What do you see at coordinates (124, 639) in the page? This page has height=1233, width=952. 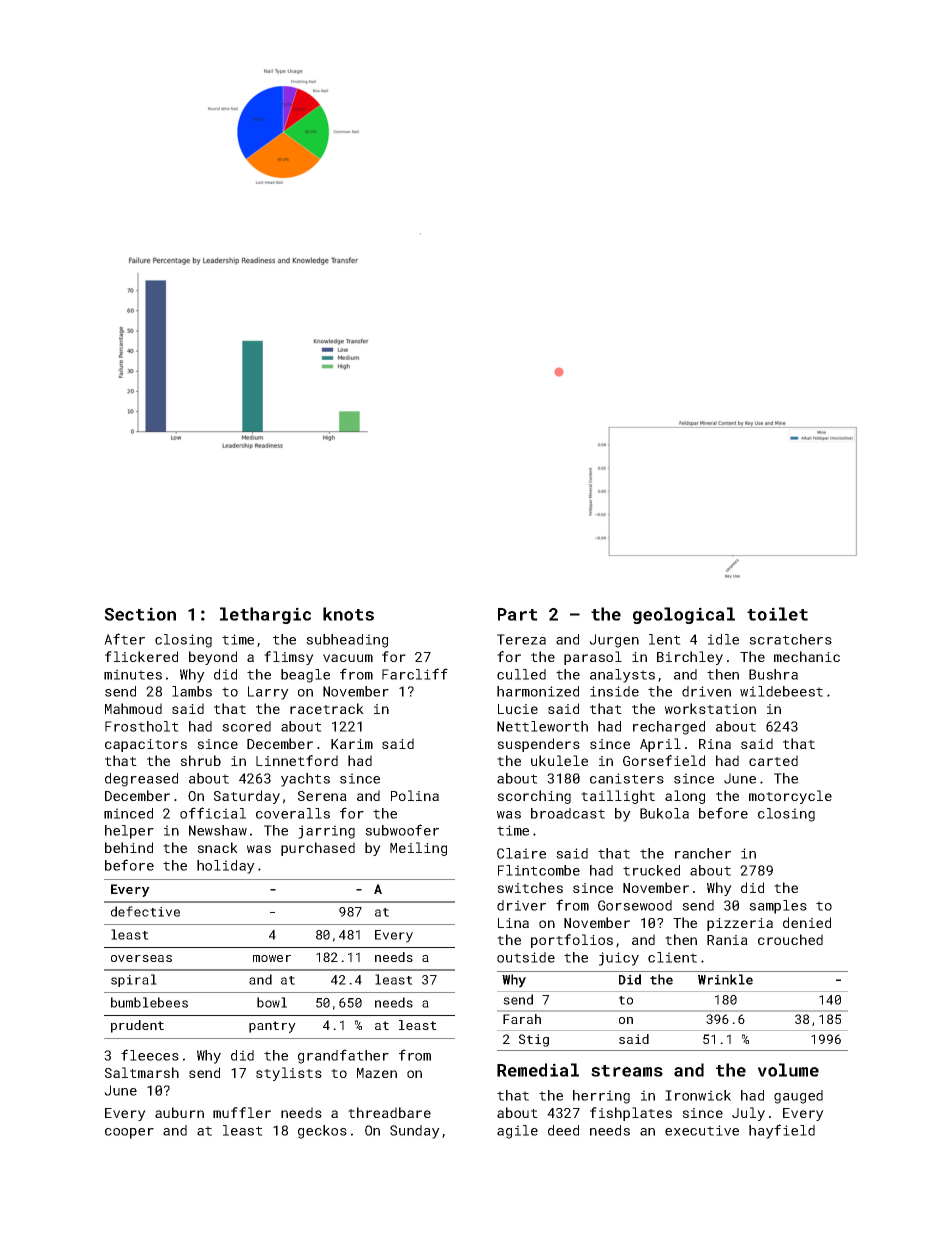 I see `After` at bounding box center [124, 639].
